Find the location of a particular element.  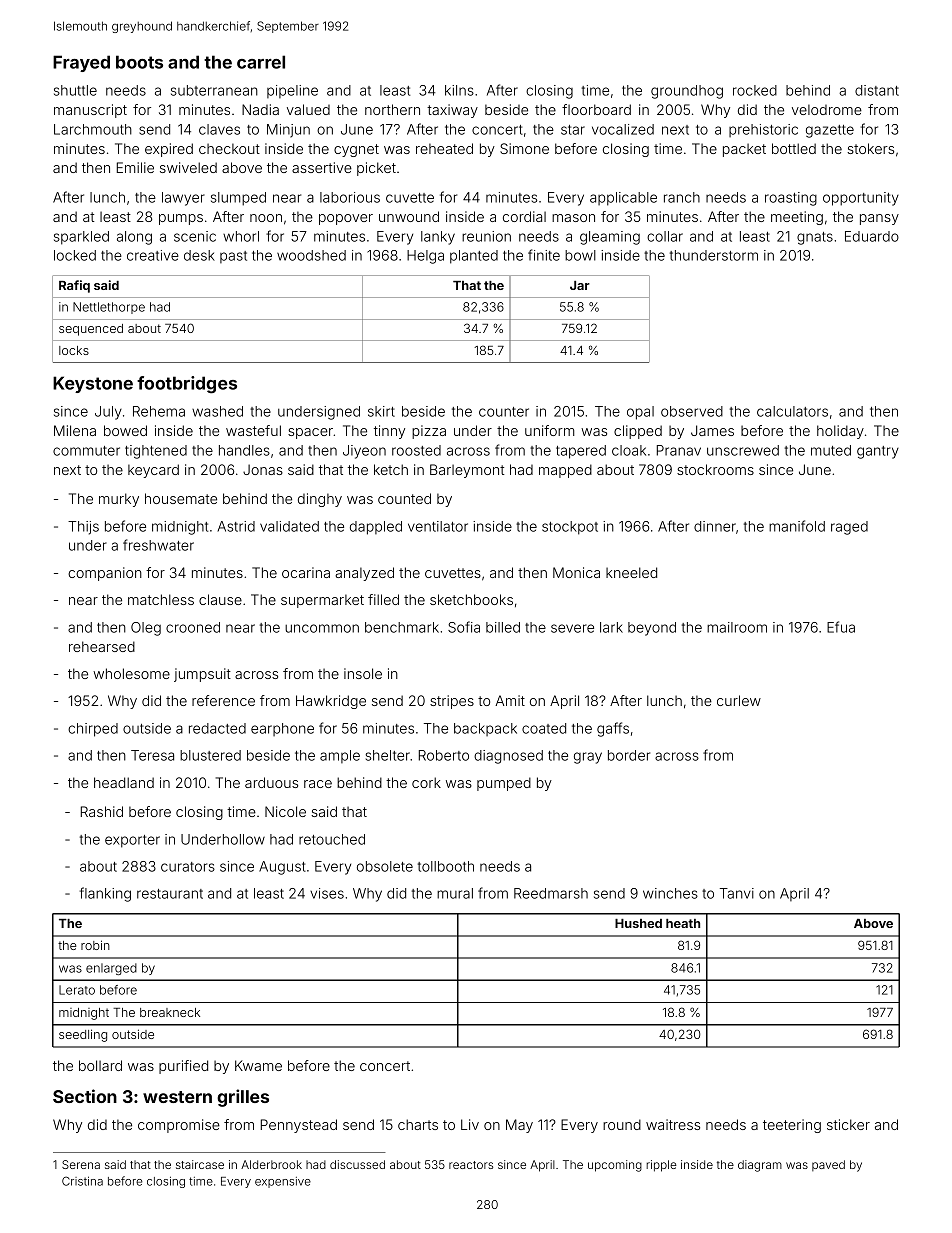

paved is located at coordinates (828, 1165).
